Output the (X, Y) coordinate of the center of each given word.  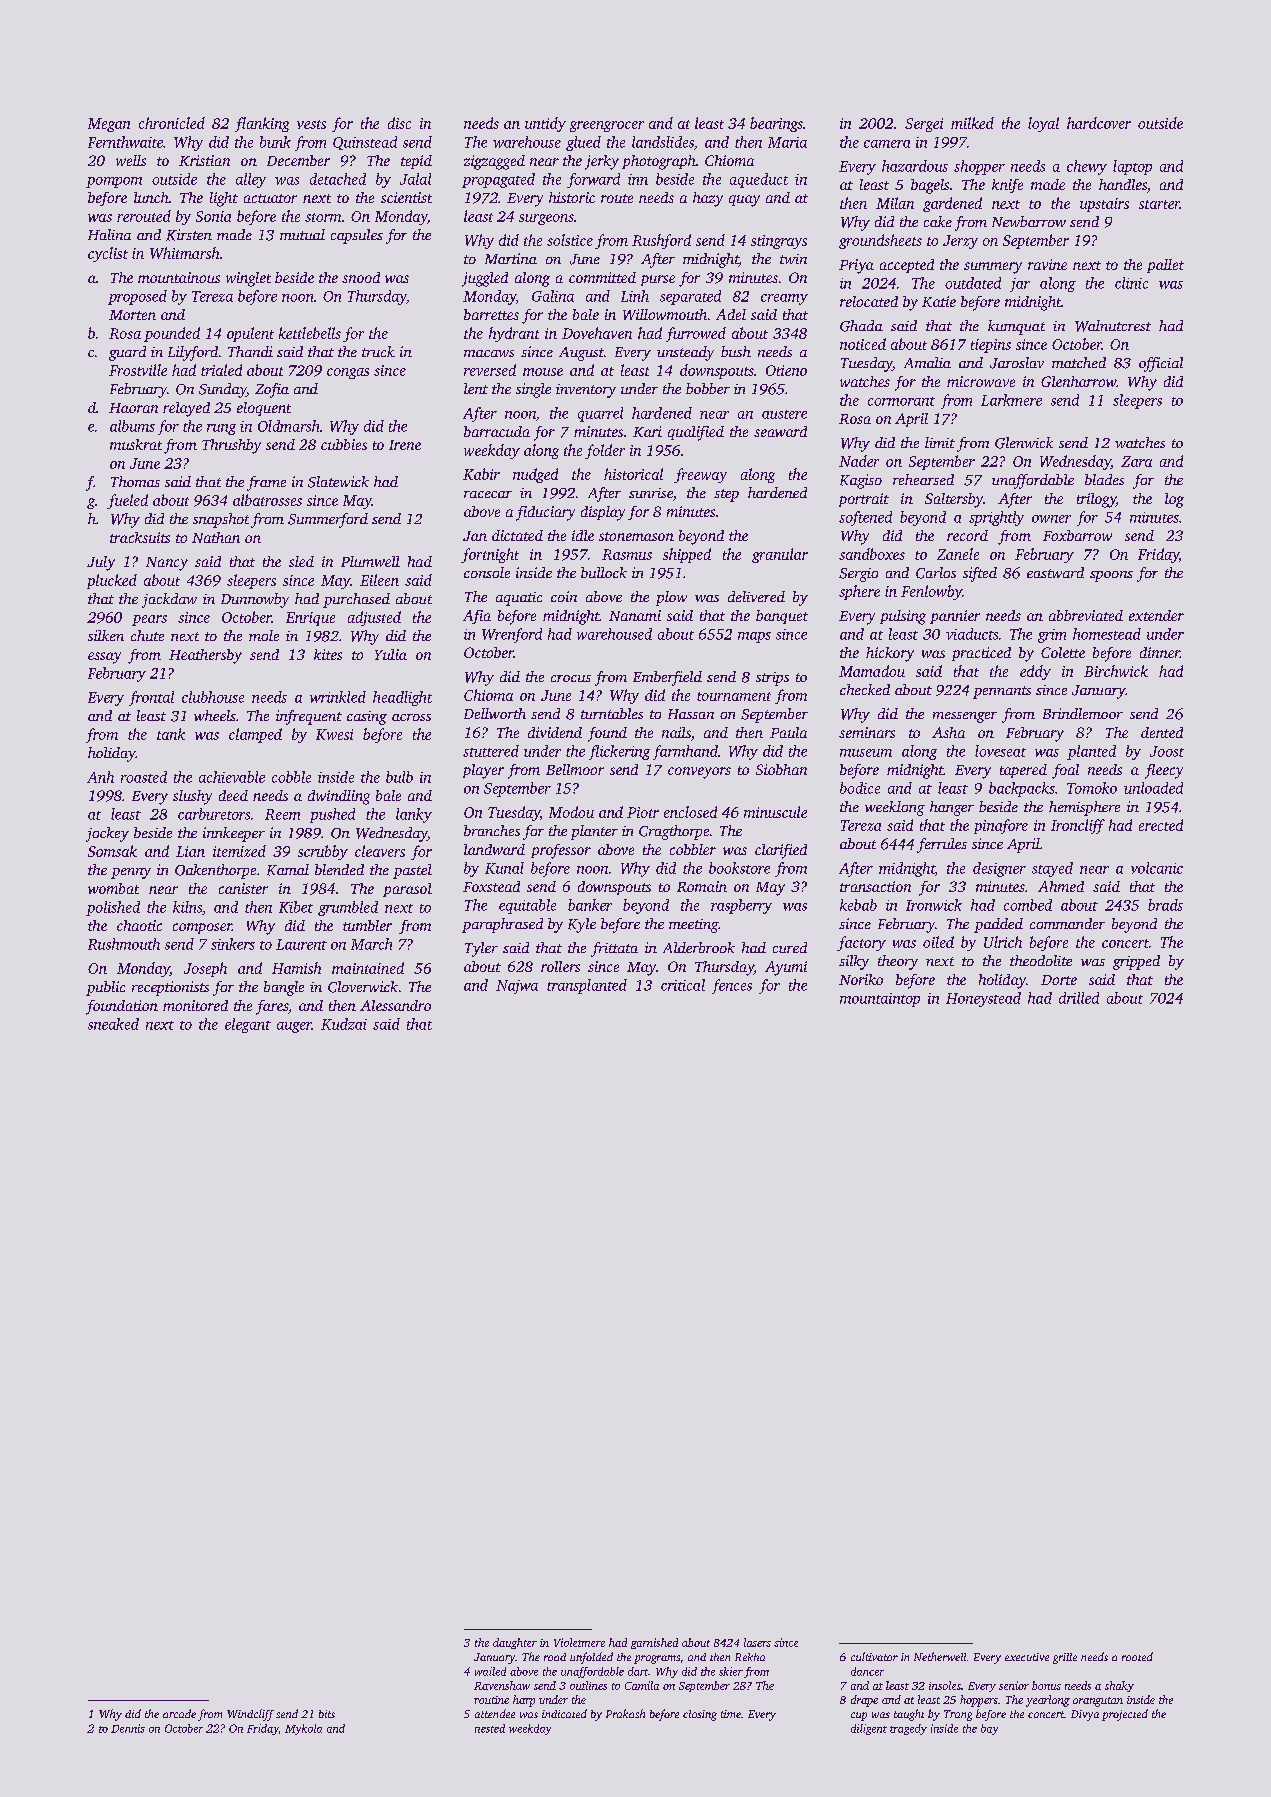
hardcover (1099, 123)
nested (490, 1728)
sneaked (113, 1024)
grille (1065, 1658)
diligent (869, 1729)
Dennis (128, 1728)
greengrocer (607, 126)
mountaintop (880, 1000)
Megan (109, 125)
